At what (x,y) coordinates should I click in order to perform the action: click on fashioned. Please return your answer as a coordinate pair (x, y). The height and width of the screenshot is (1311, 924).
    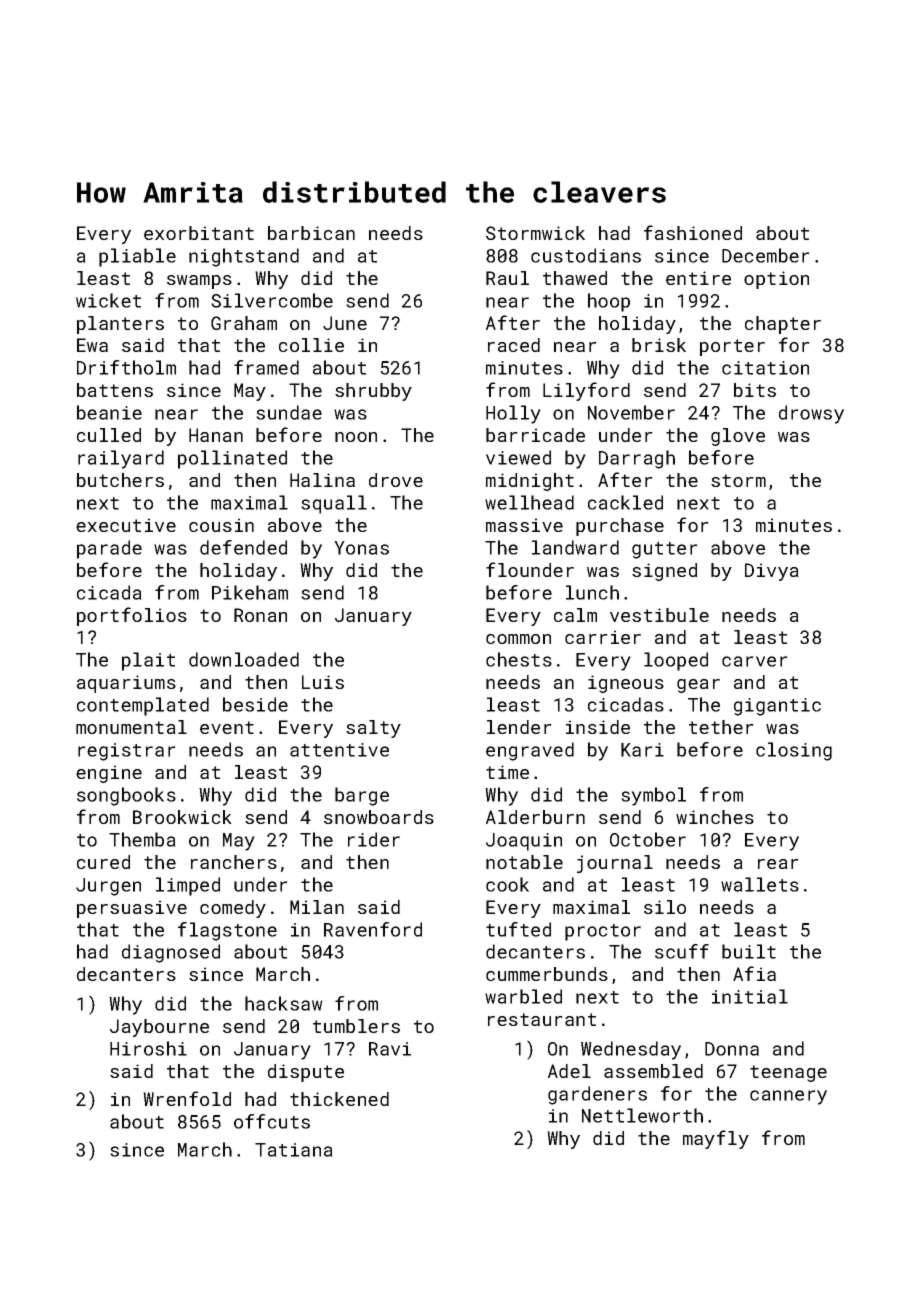
    Looking at the image, I should click on (693, 232).
